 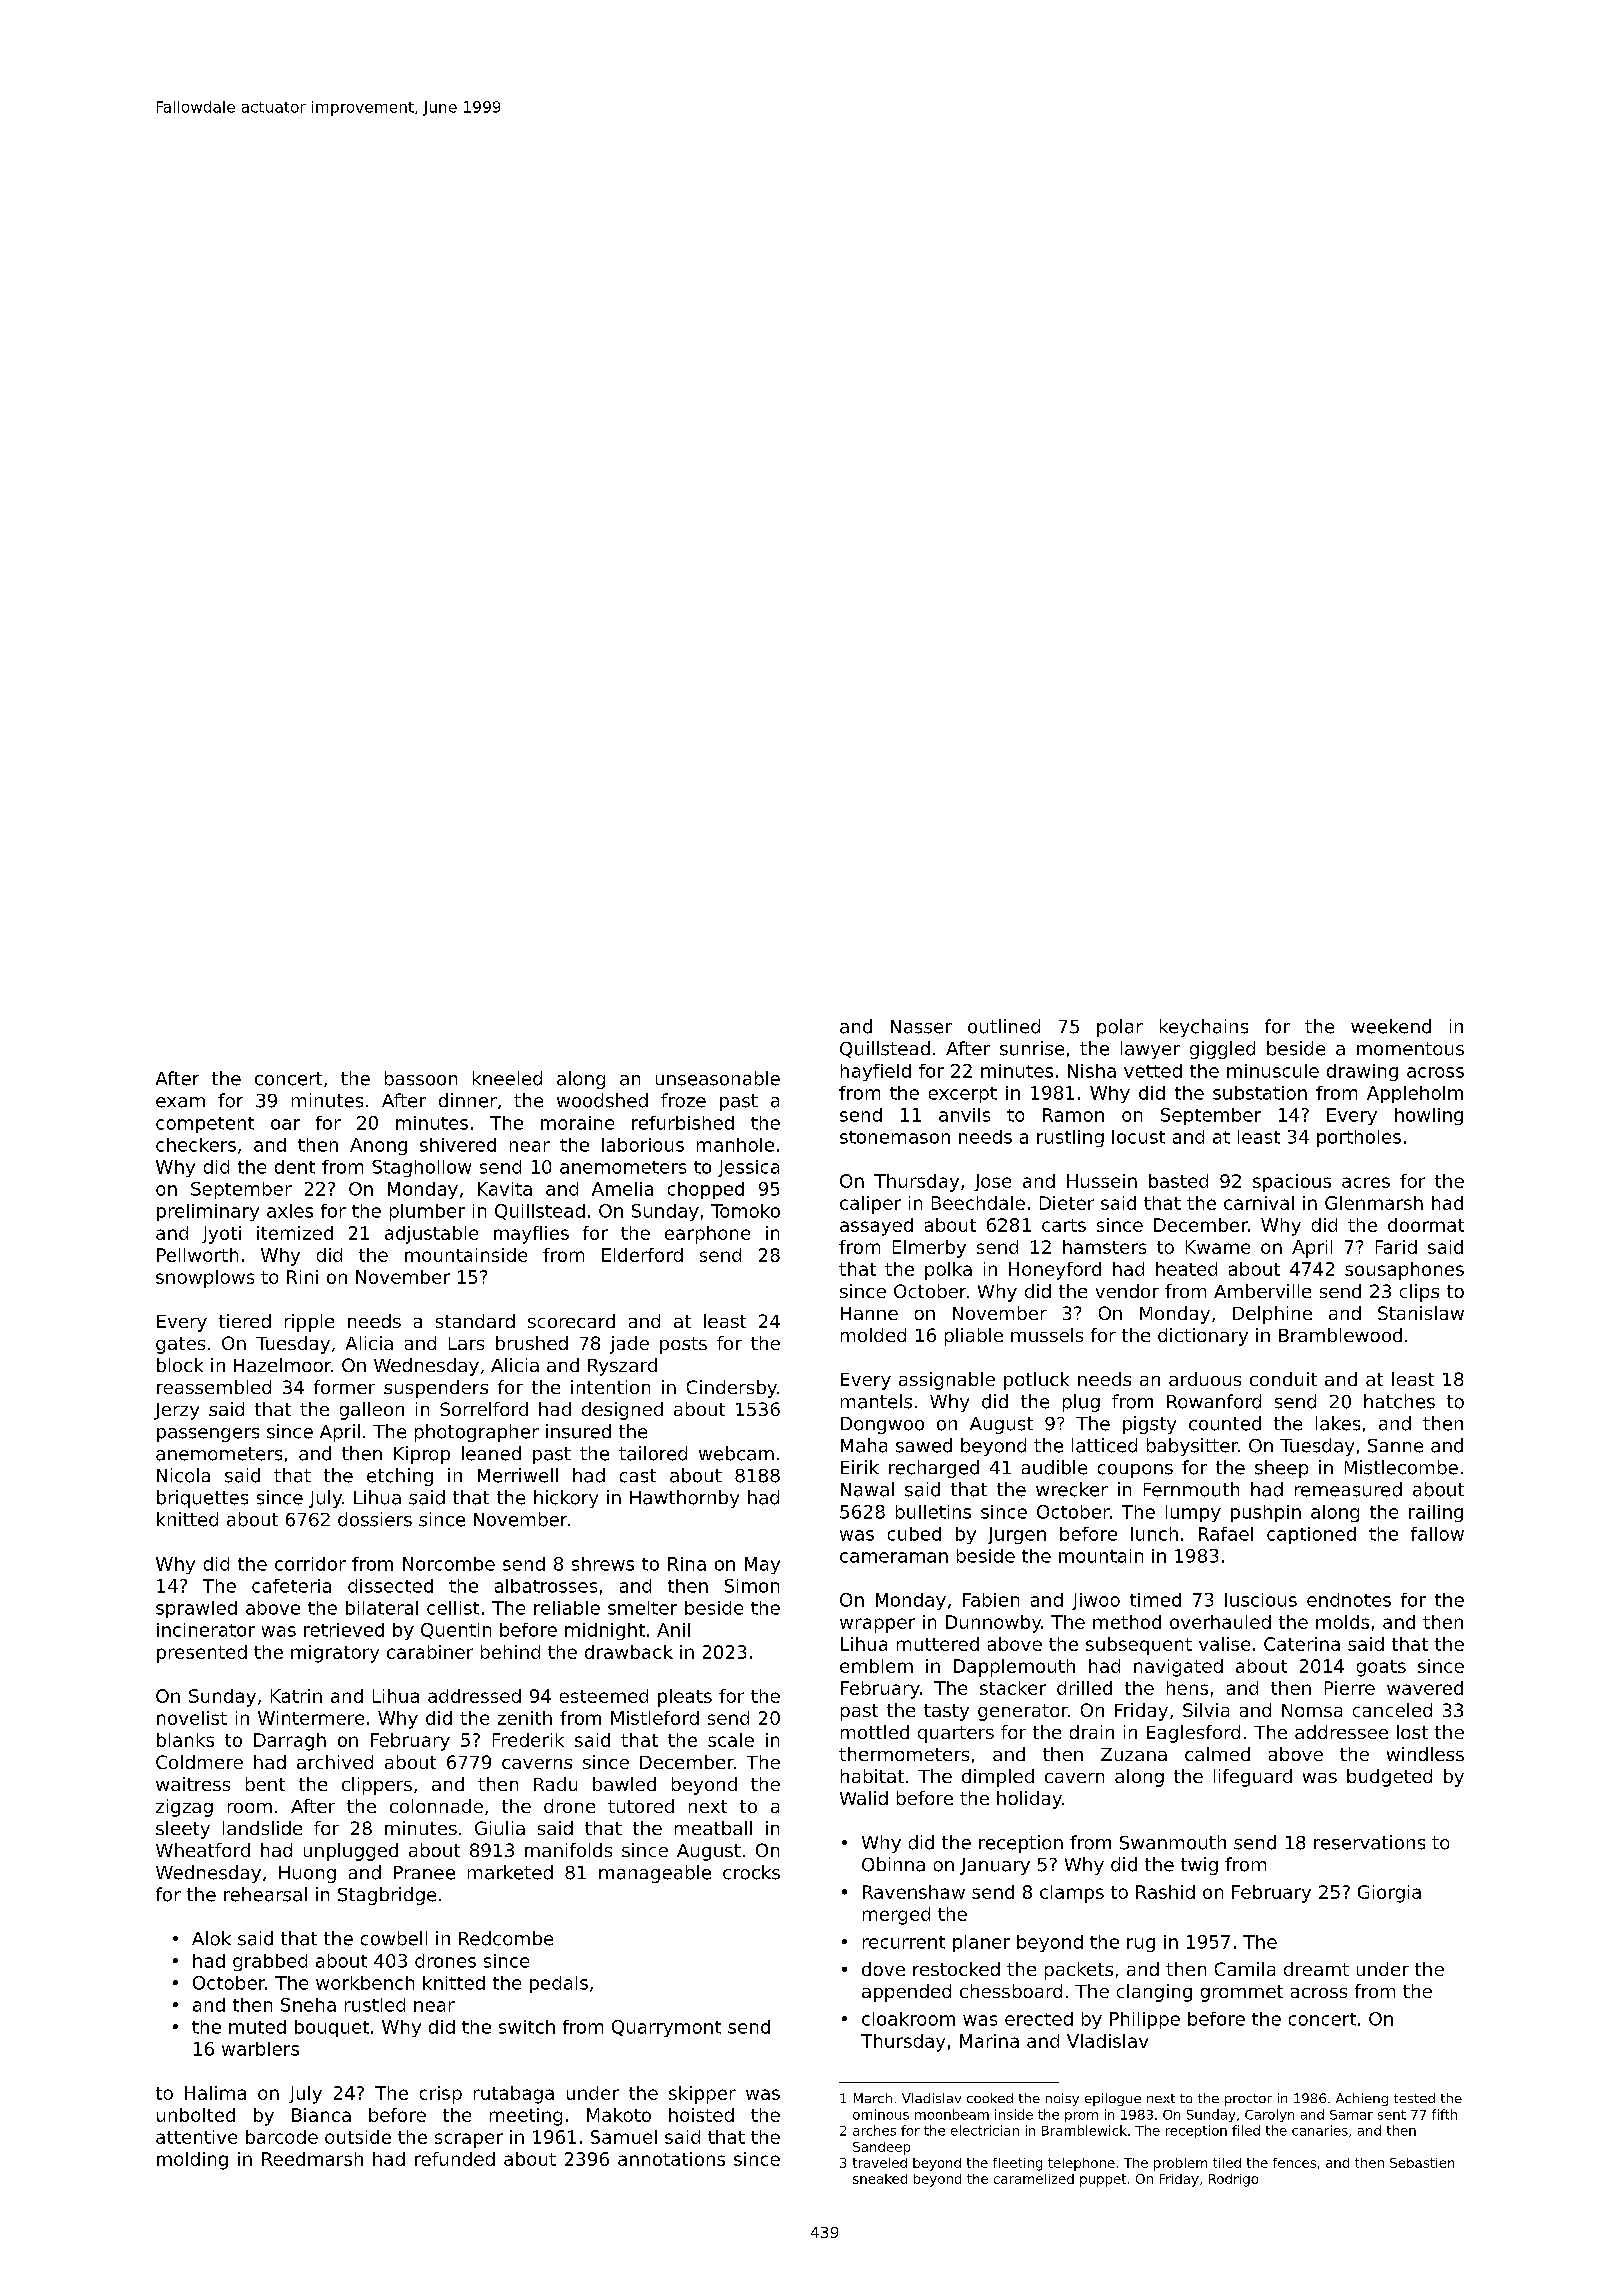 I want to click on Sebastien, so click(x=1422, y=2163).
